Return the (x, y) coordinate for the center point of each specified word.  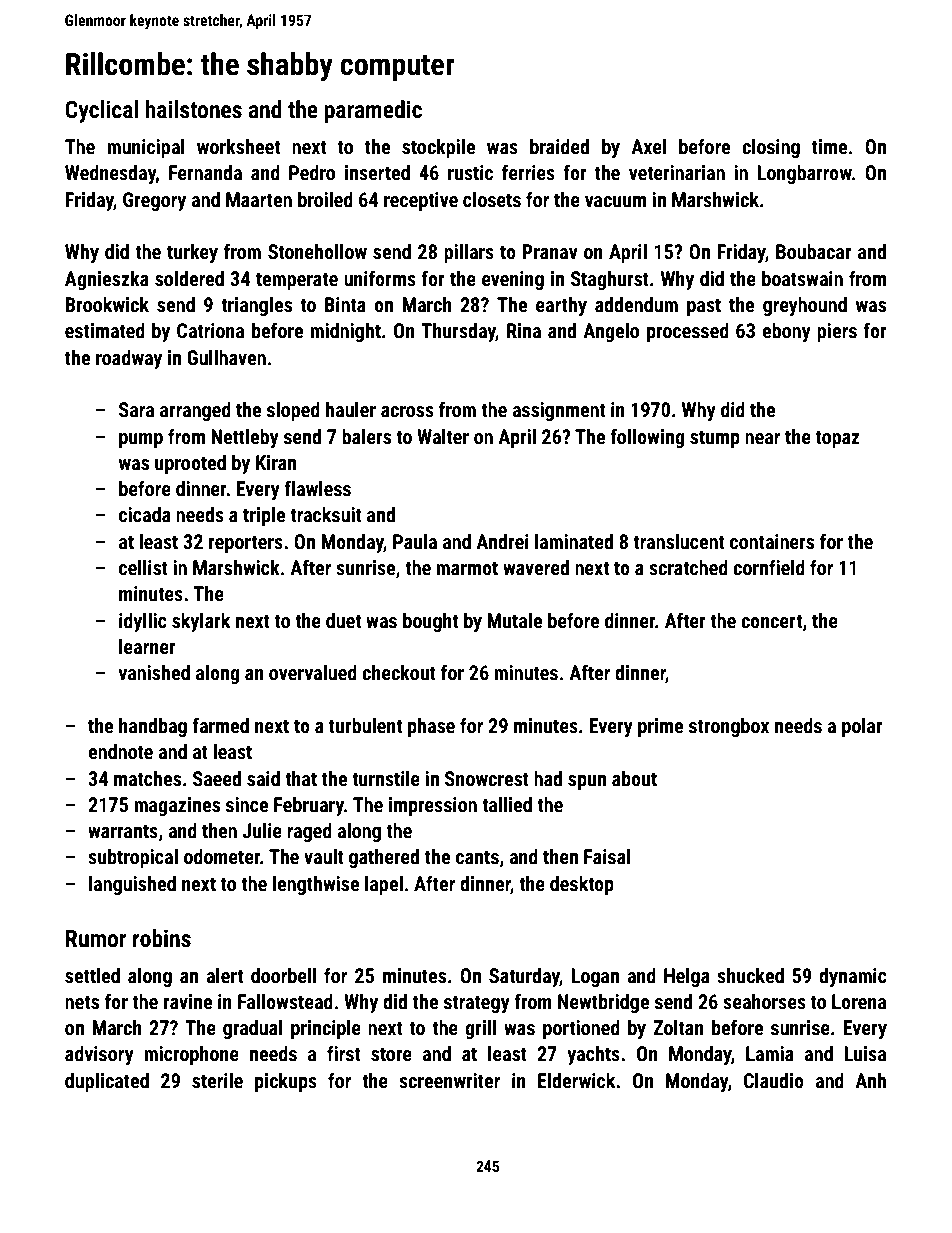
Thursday (458, 332)
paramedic (373, 111)
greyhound (805, 306)
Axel (648, 146)
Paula (415, 541)
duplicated (107, 1082)
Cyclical (101, 111)
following (647, 438)
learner (147, 646)
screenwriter (449, 1080)
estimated (105, 330)
